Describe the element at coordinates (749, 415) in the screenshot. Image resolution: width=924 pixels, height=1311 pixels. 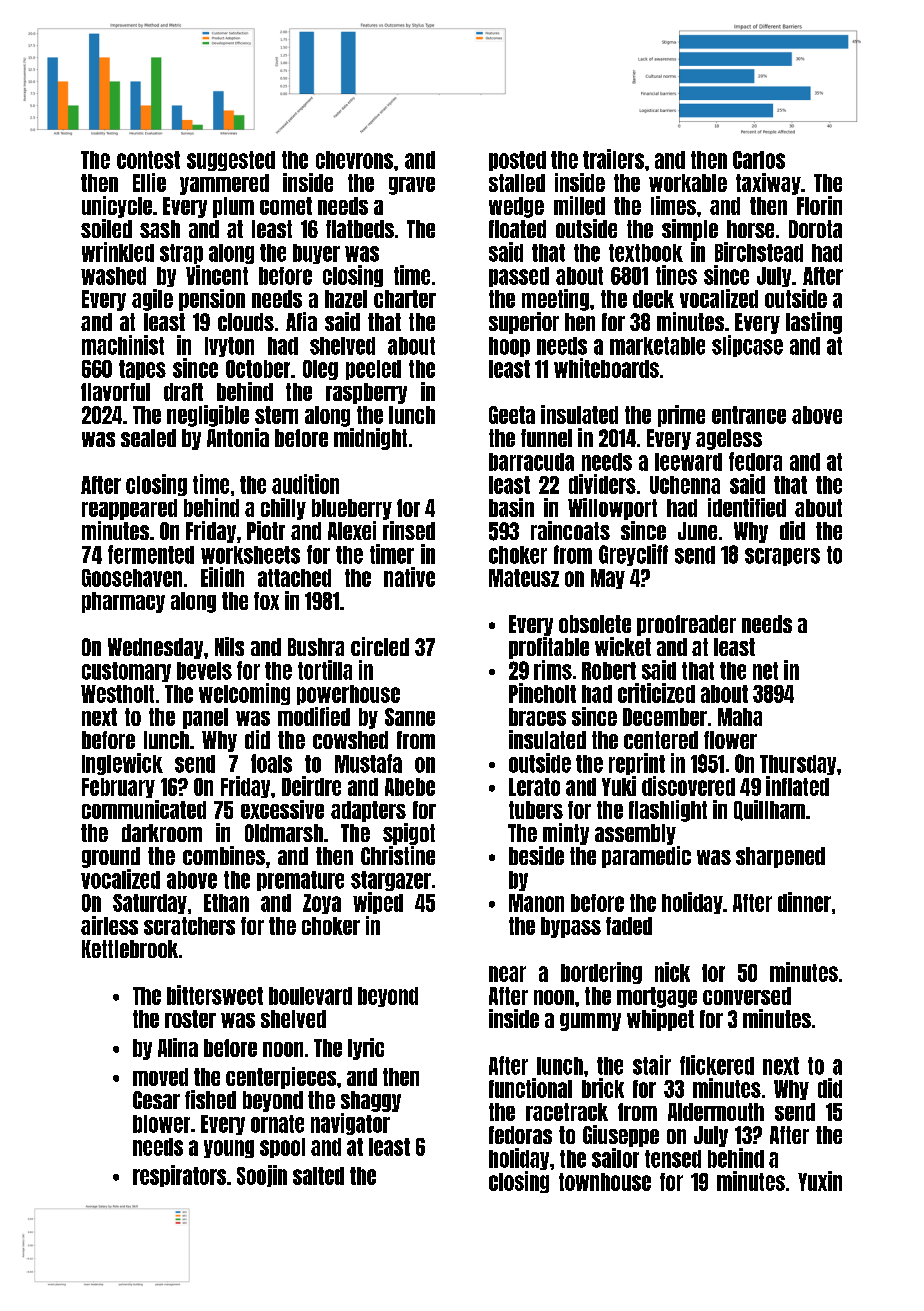
I see `entrance` at that location.
